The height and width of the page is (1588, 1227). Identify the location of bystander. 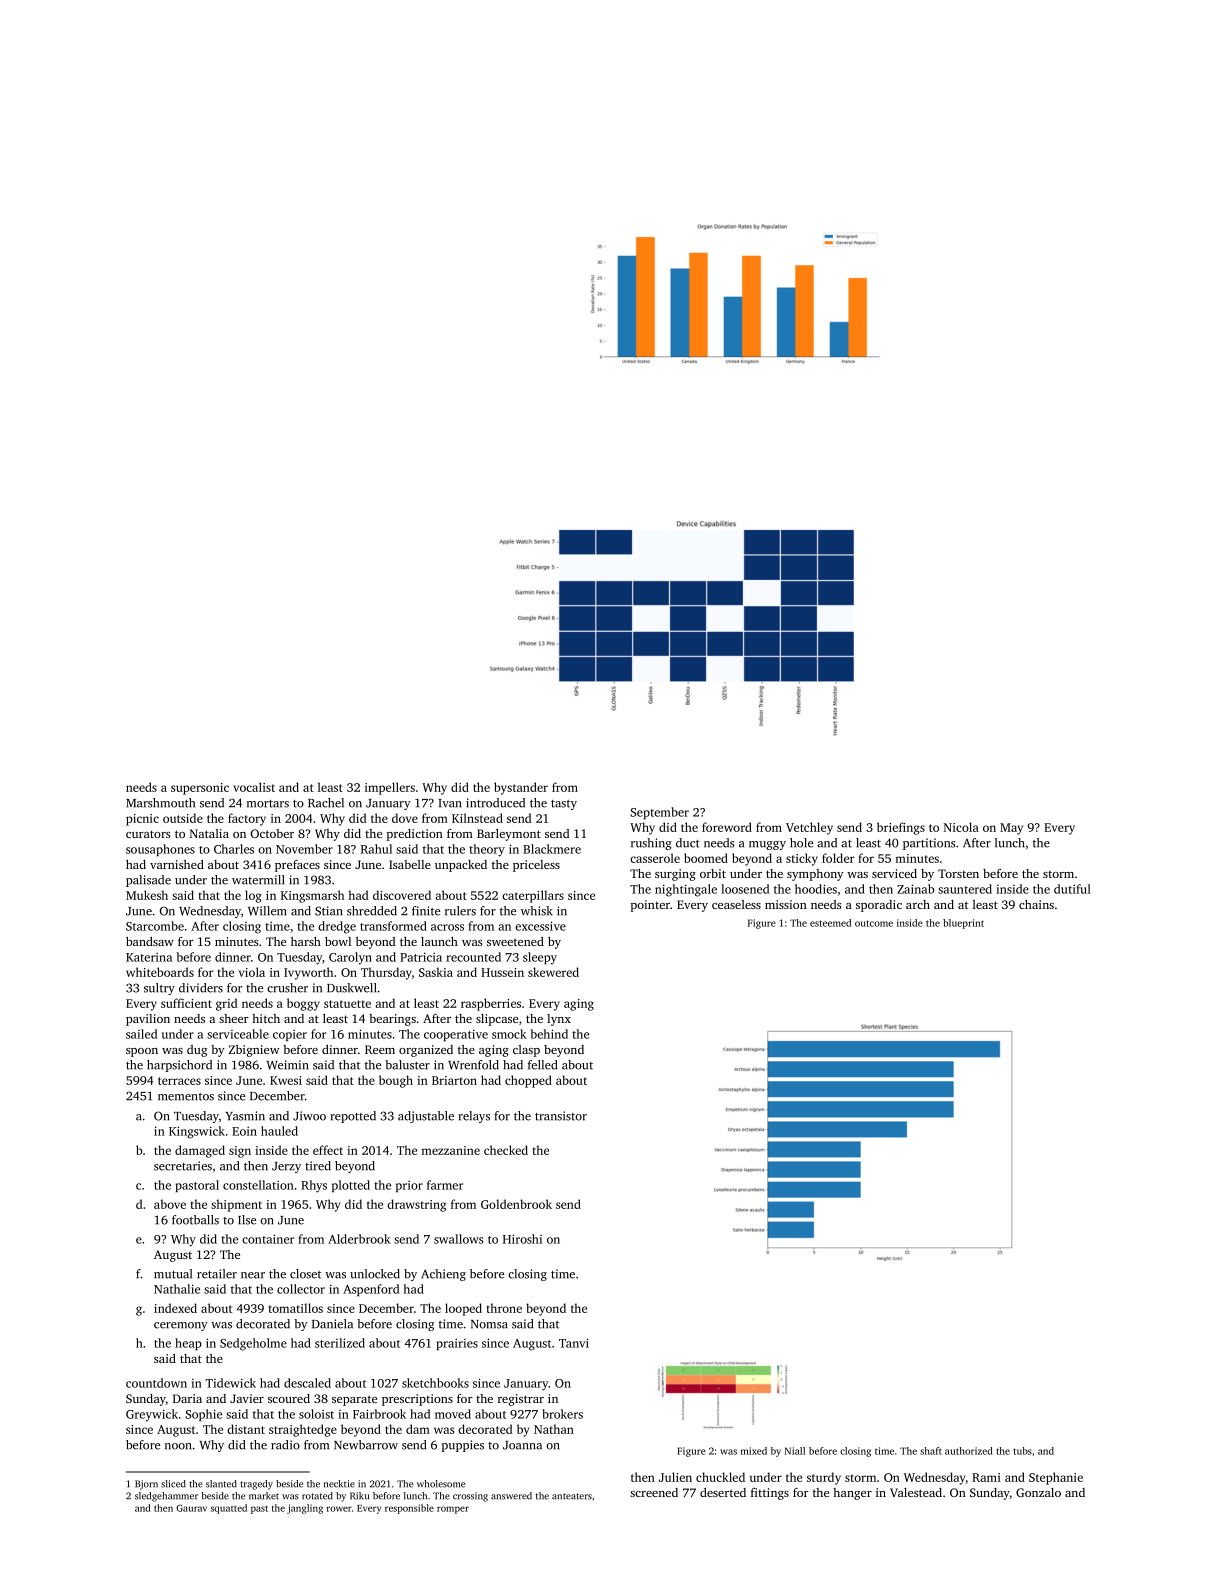
(521, 788).
